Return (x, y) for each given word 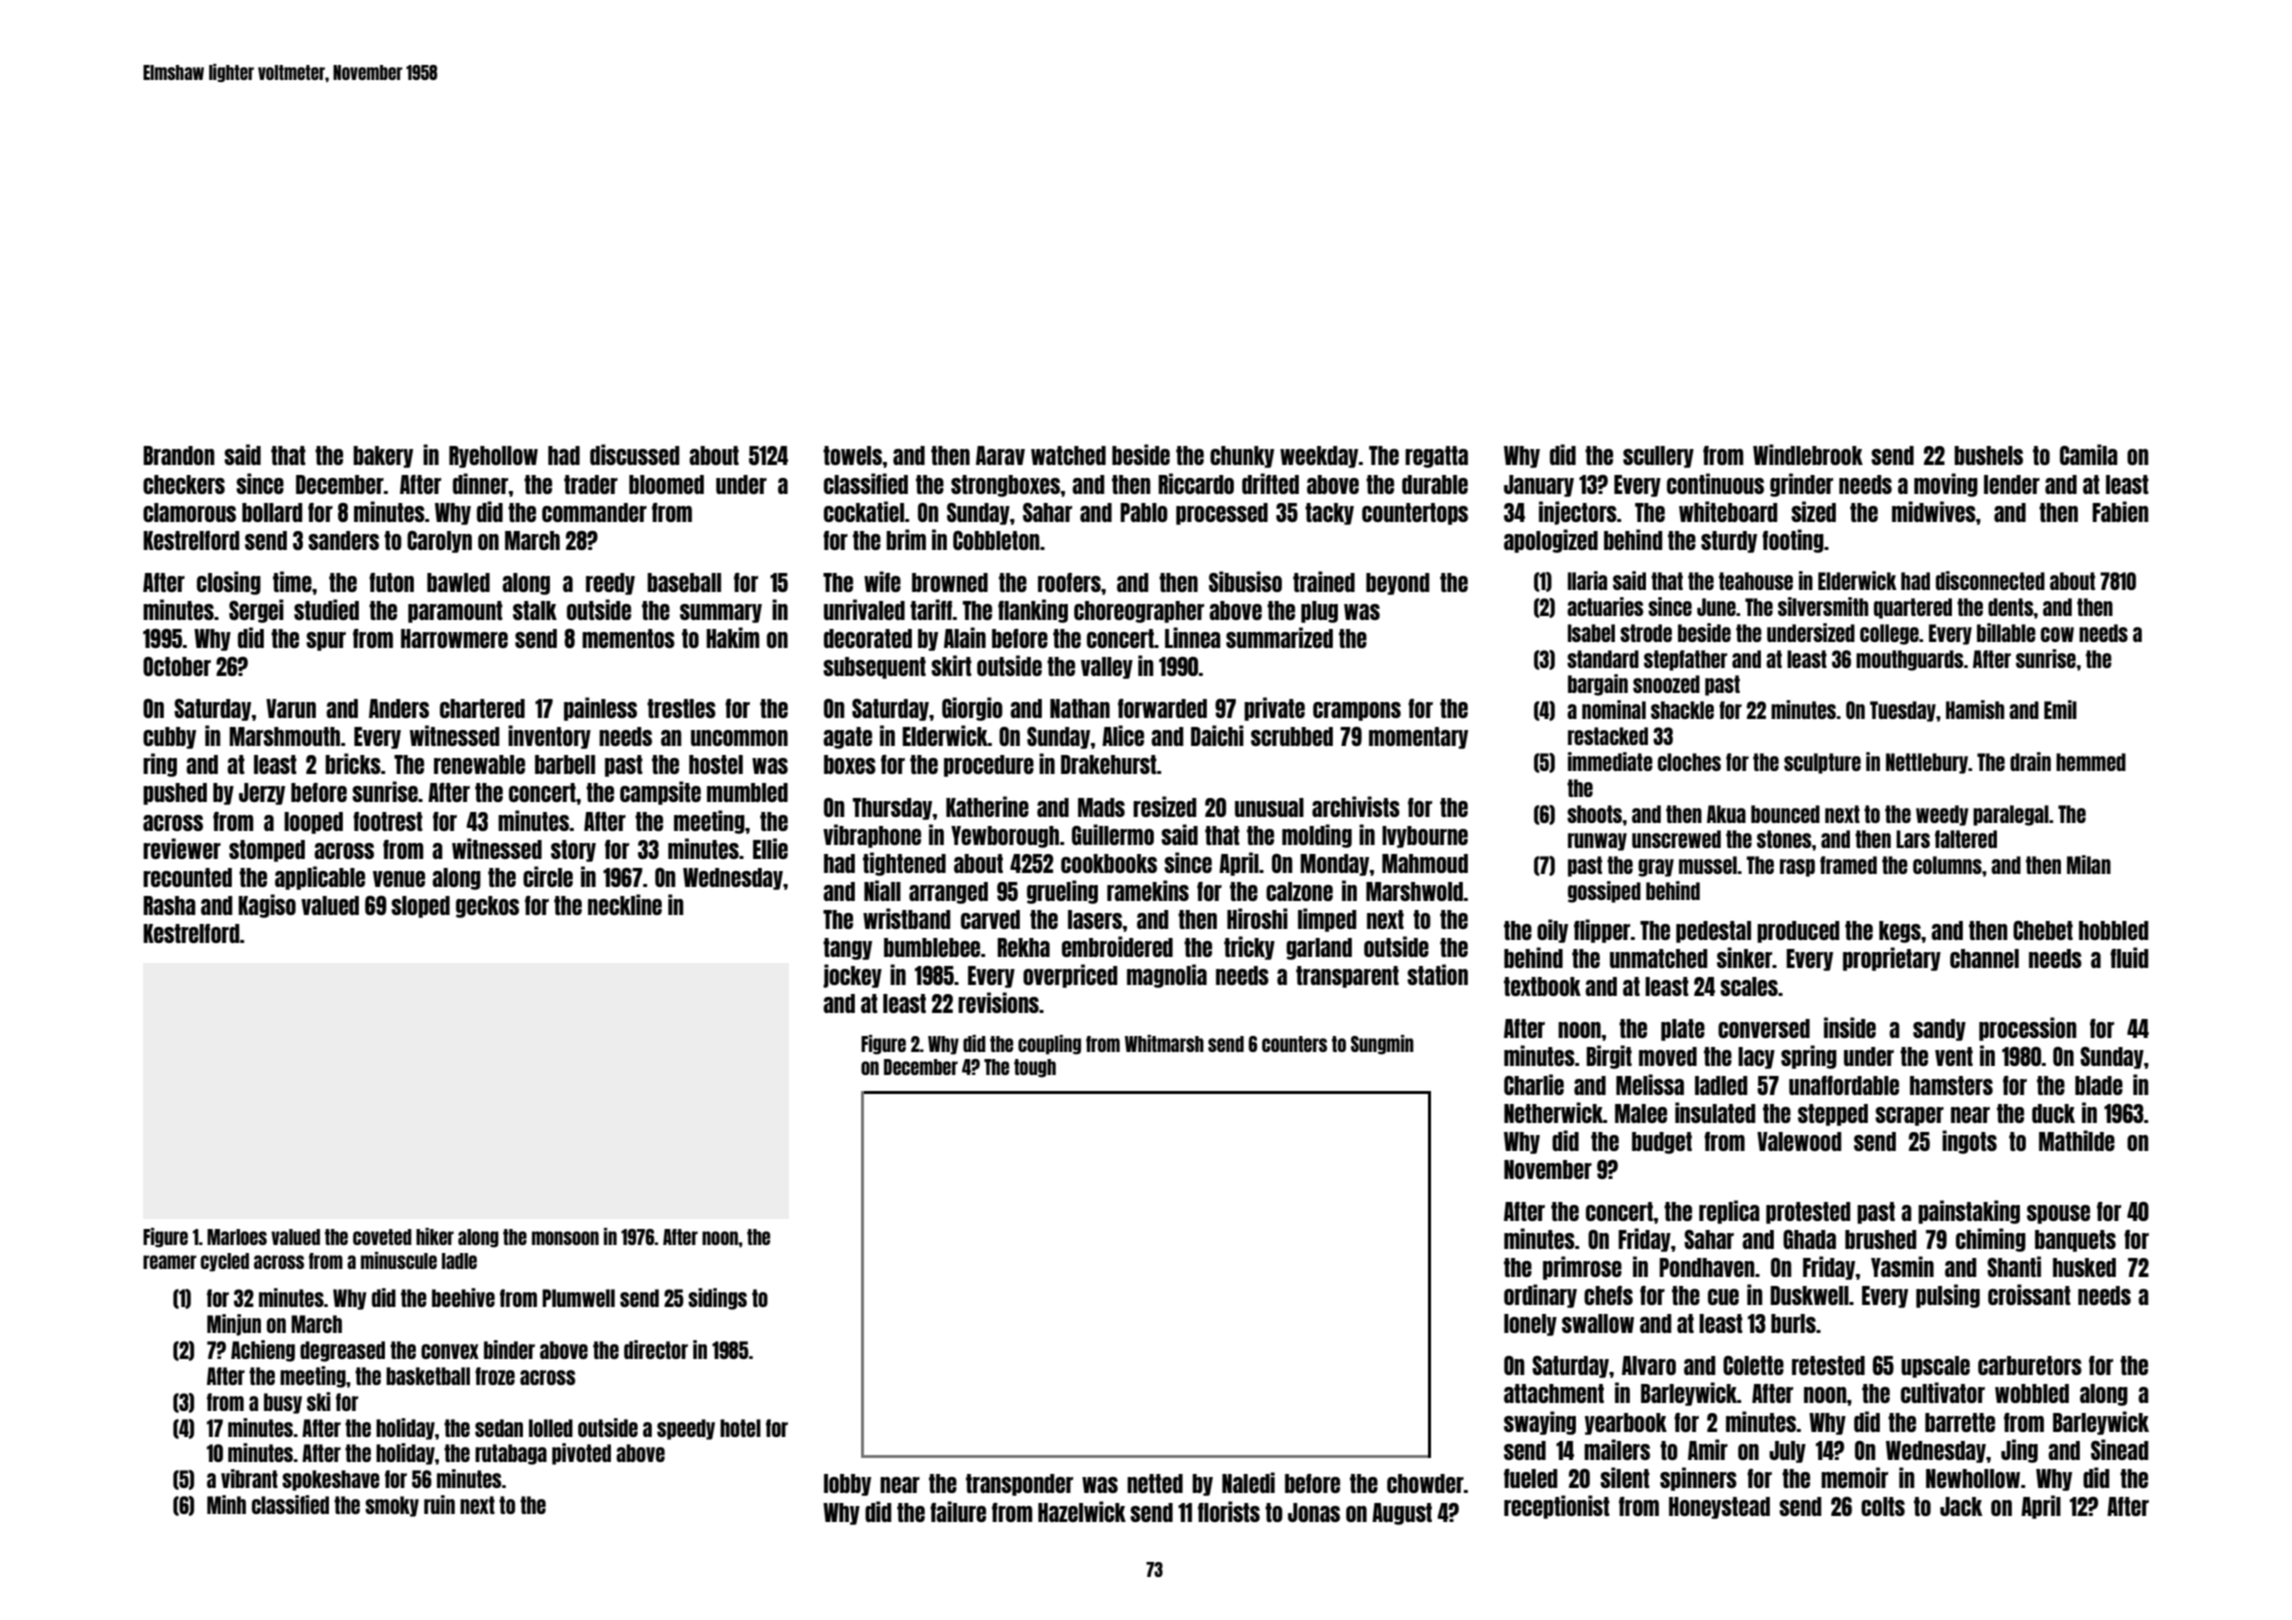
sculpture (1822, 763)
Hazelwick (1082, 1511)
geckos (487, 907)
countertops (1415, 514)
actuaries (1605, 606)
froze (495, 1376)
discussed (634, 454)
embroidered (1117, 946)
